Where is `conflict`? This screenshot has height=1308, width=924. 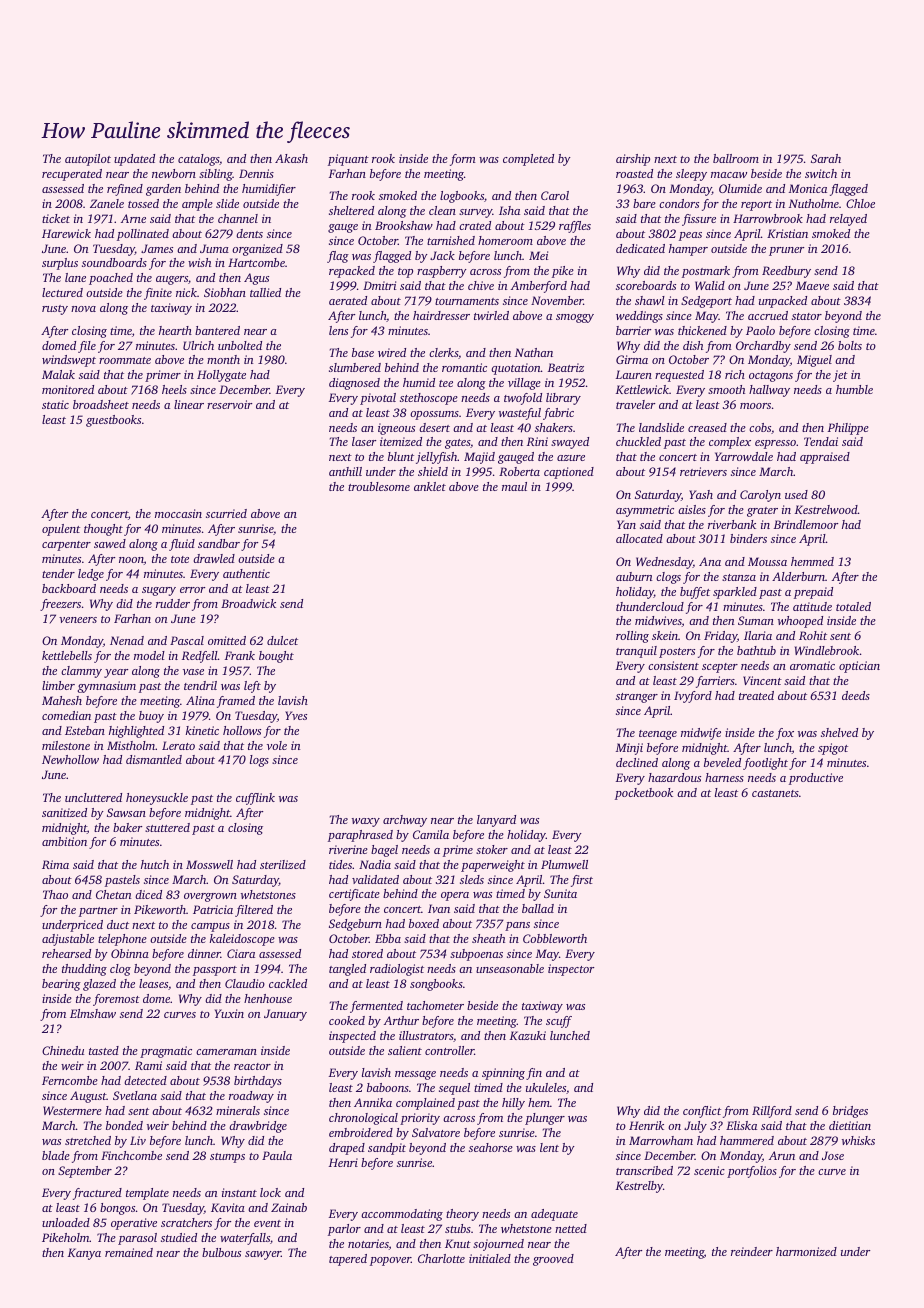
conflict is located at coordinates (702, 1112).
